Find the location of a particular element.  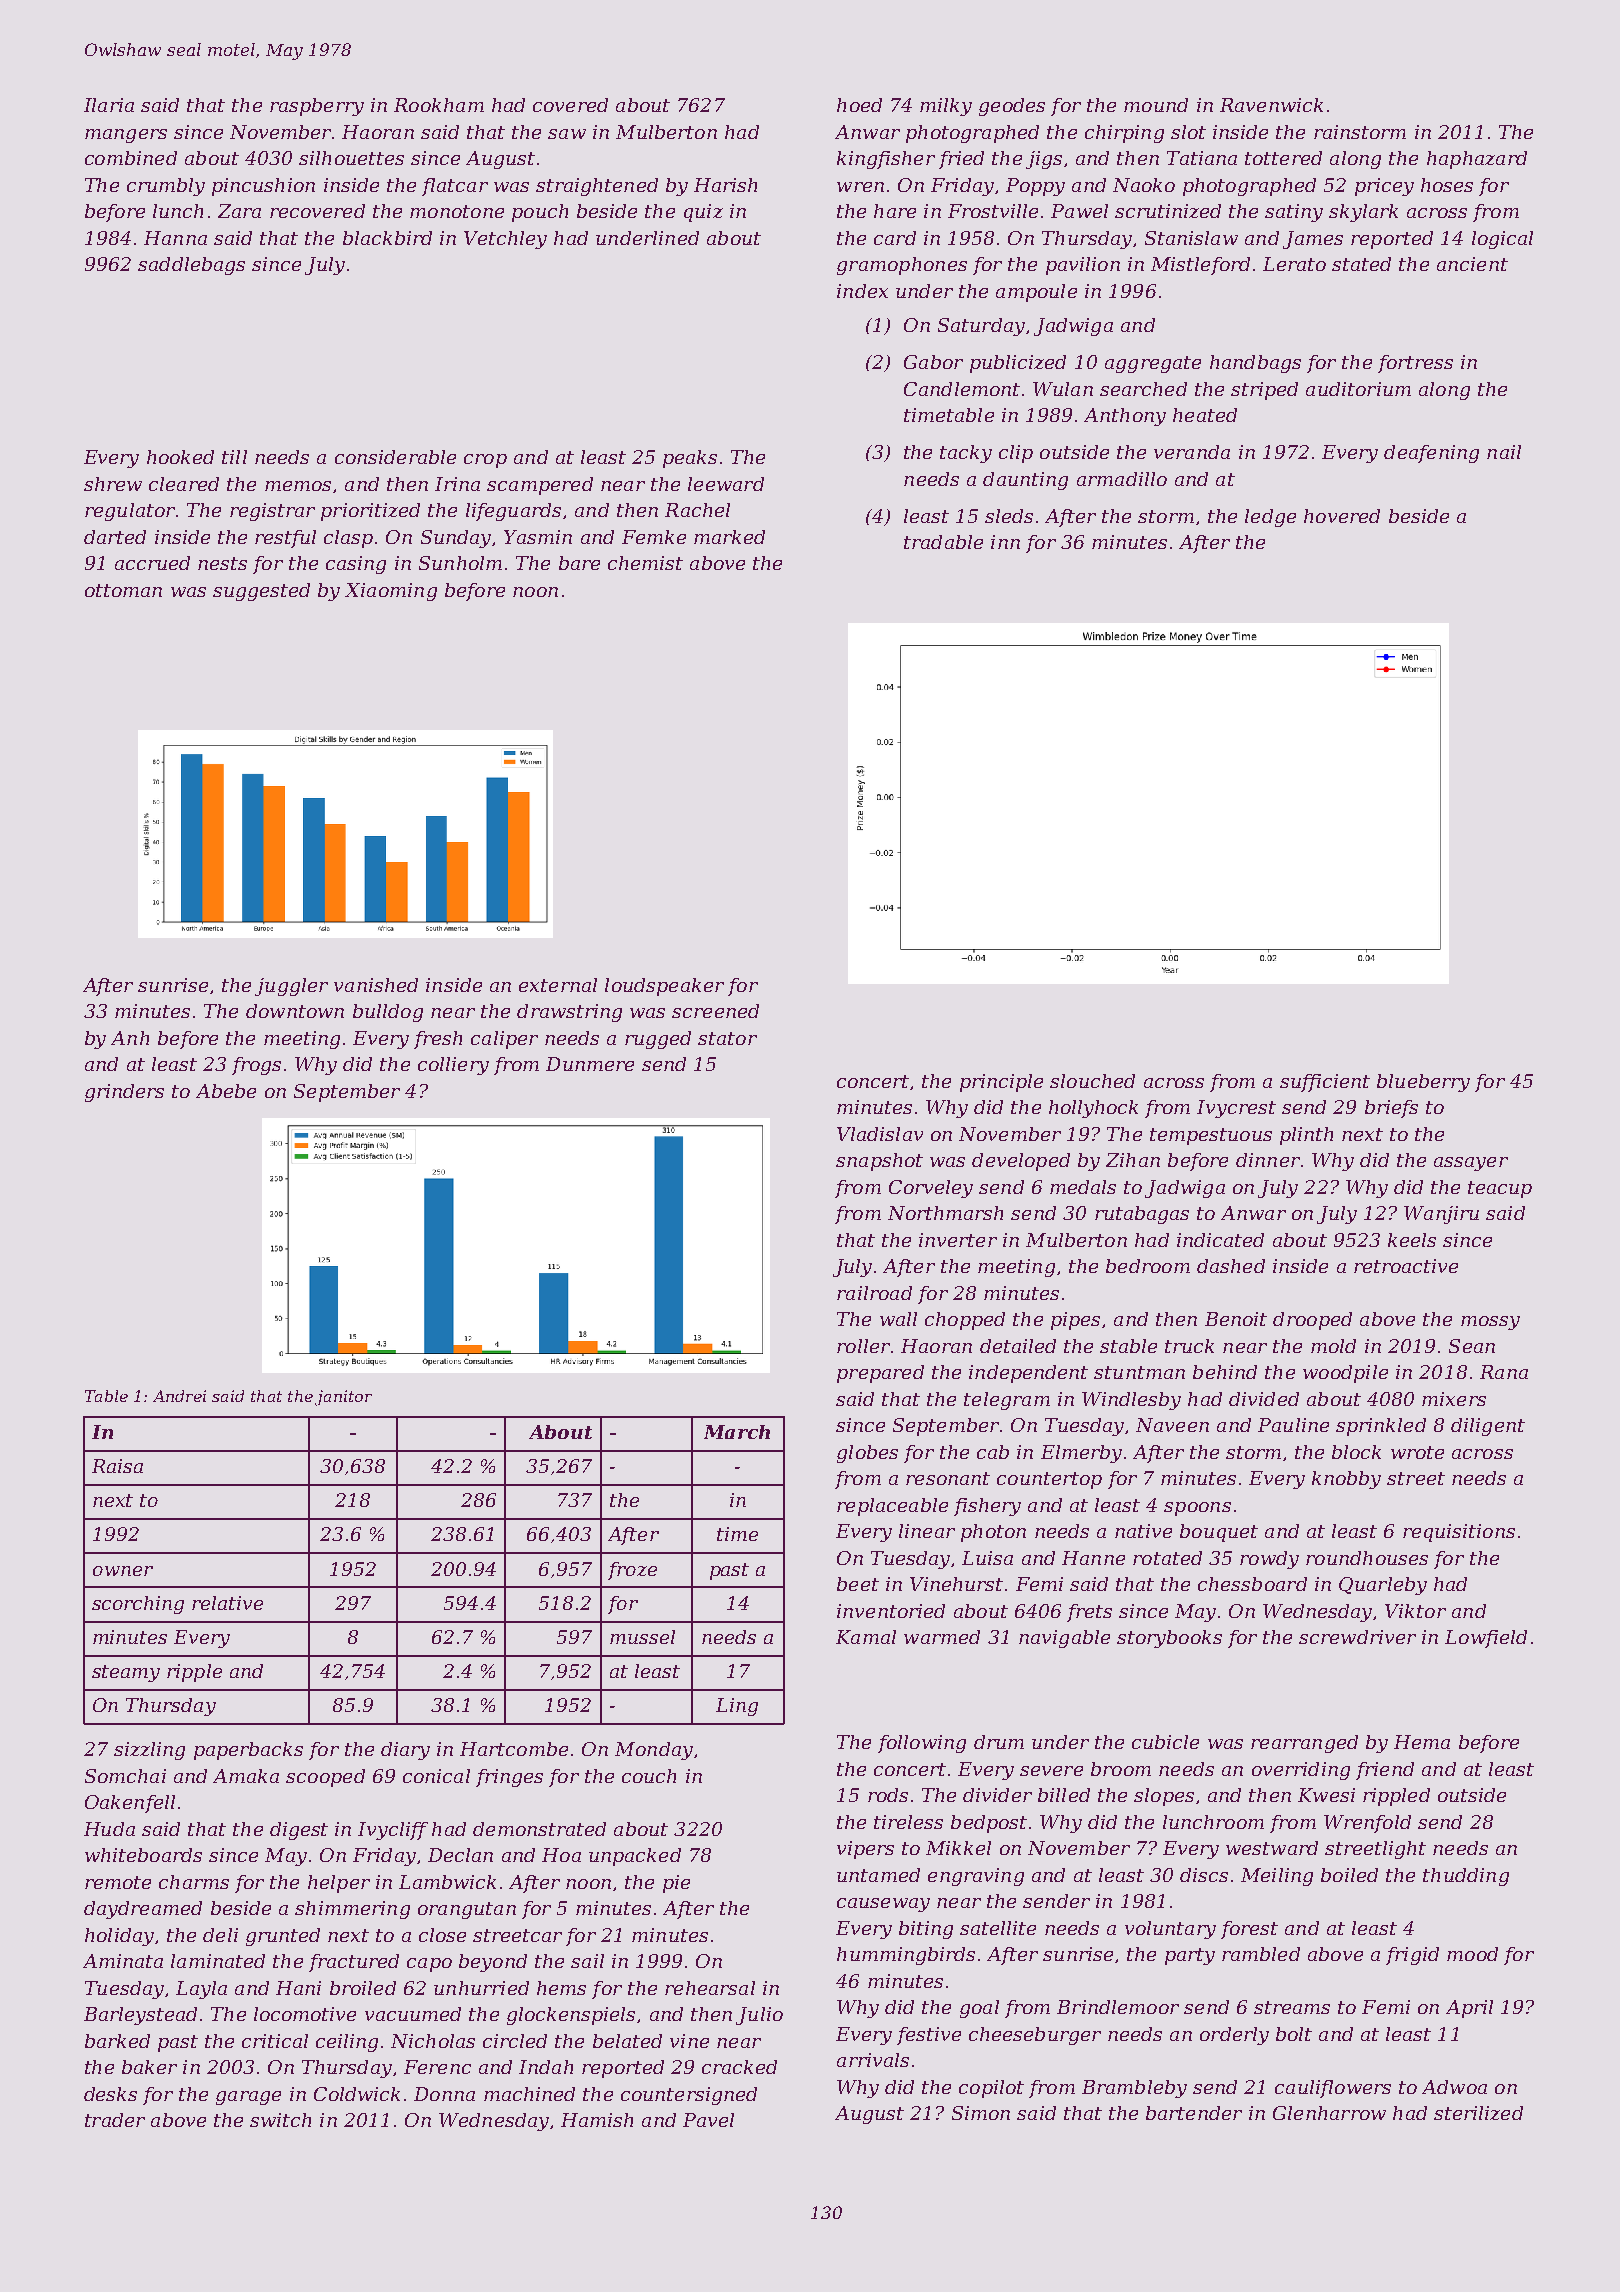

Vetchley is located at coordinates (505, 240).
